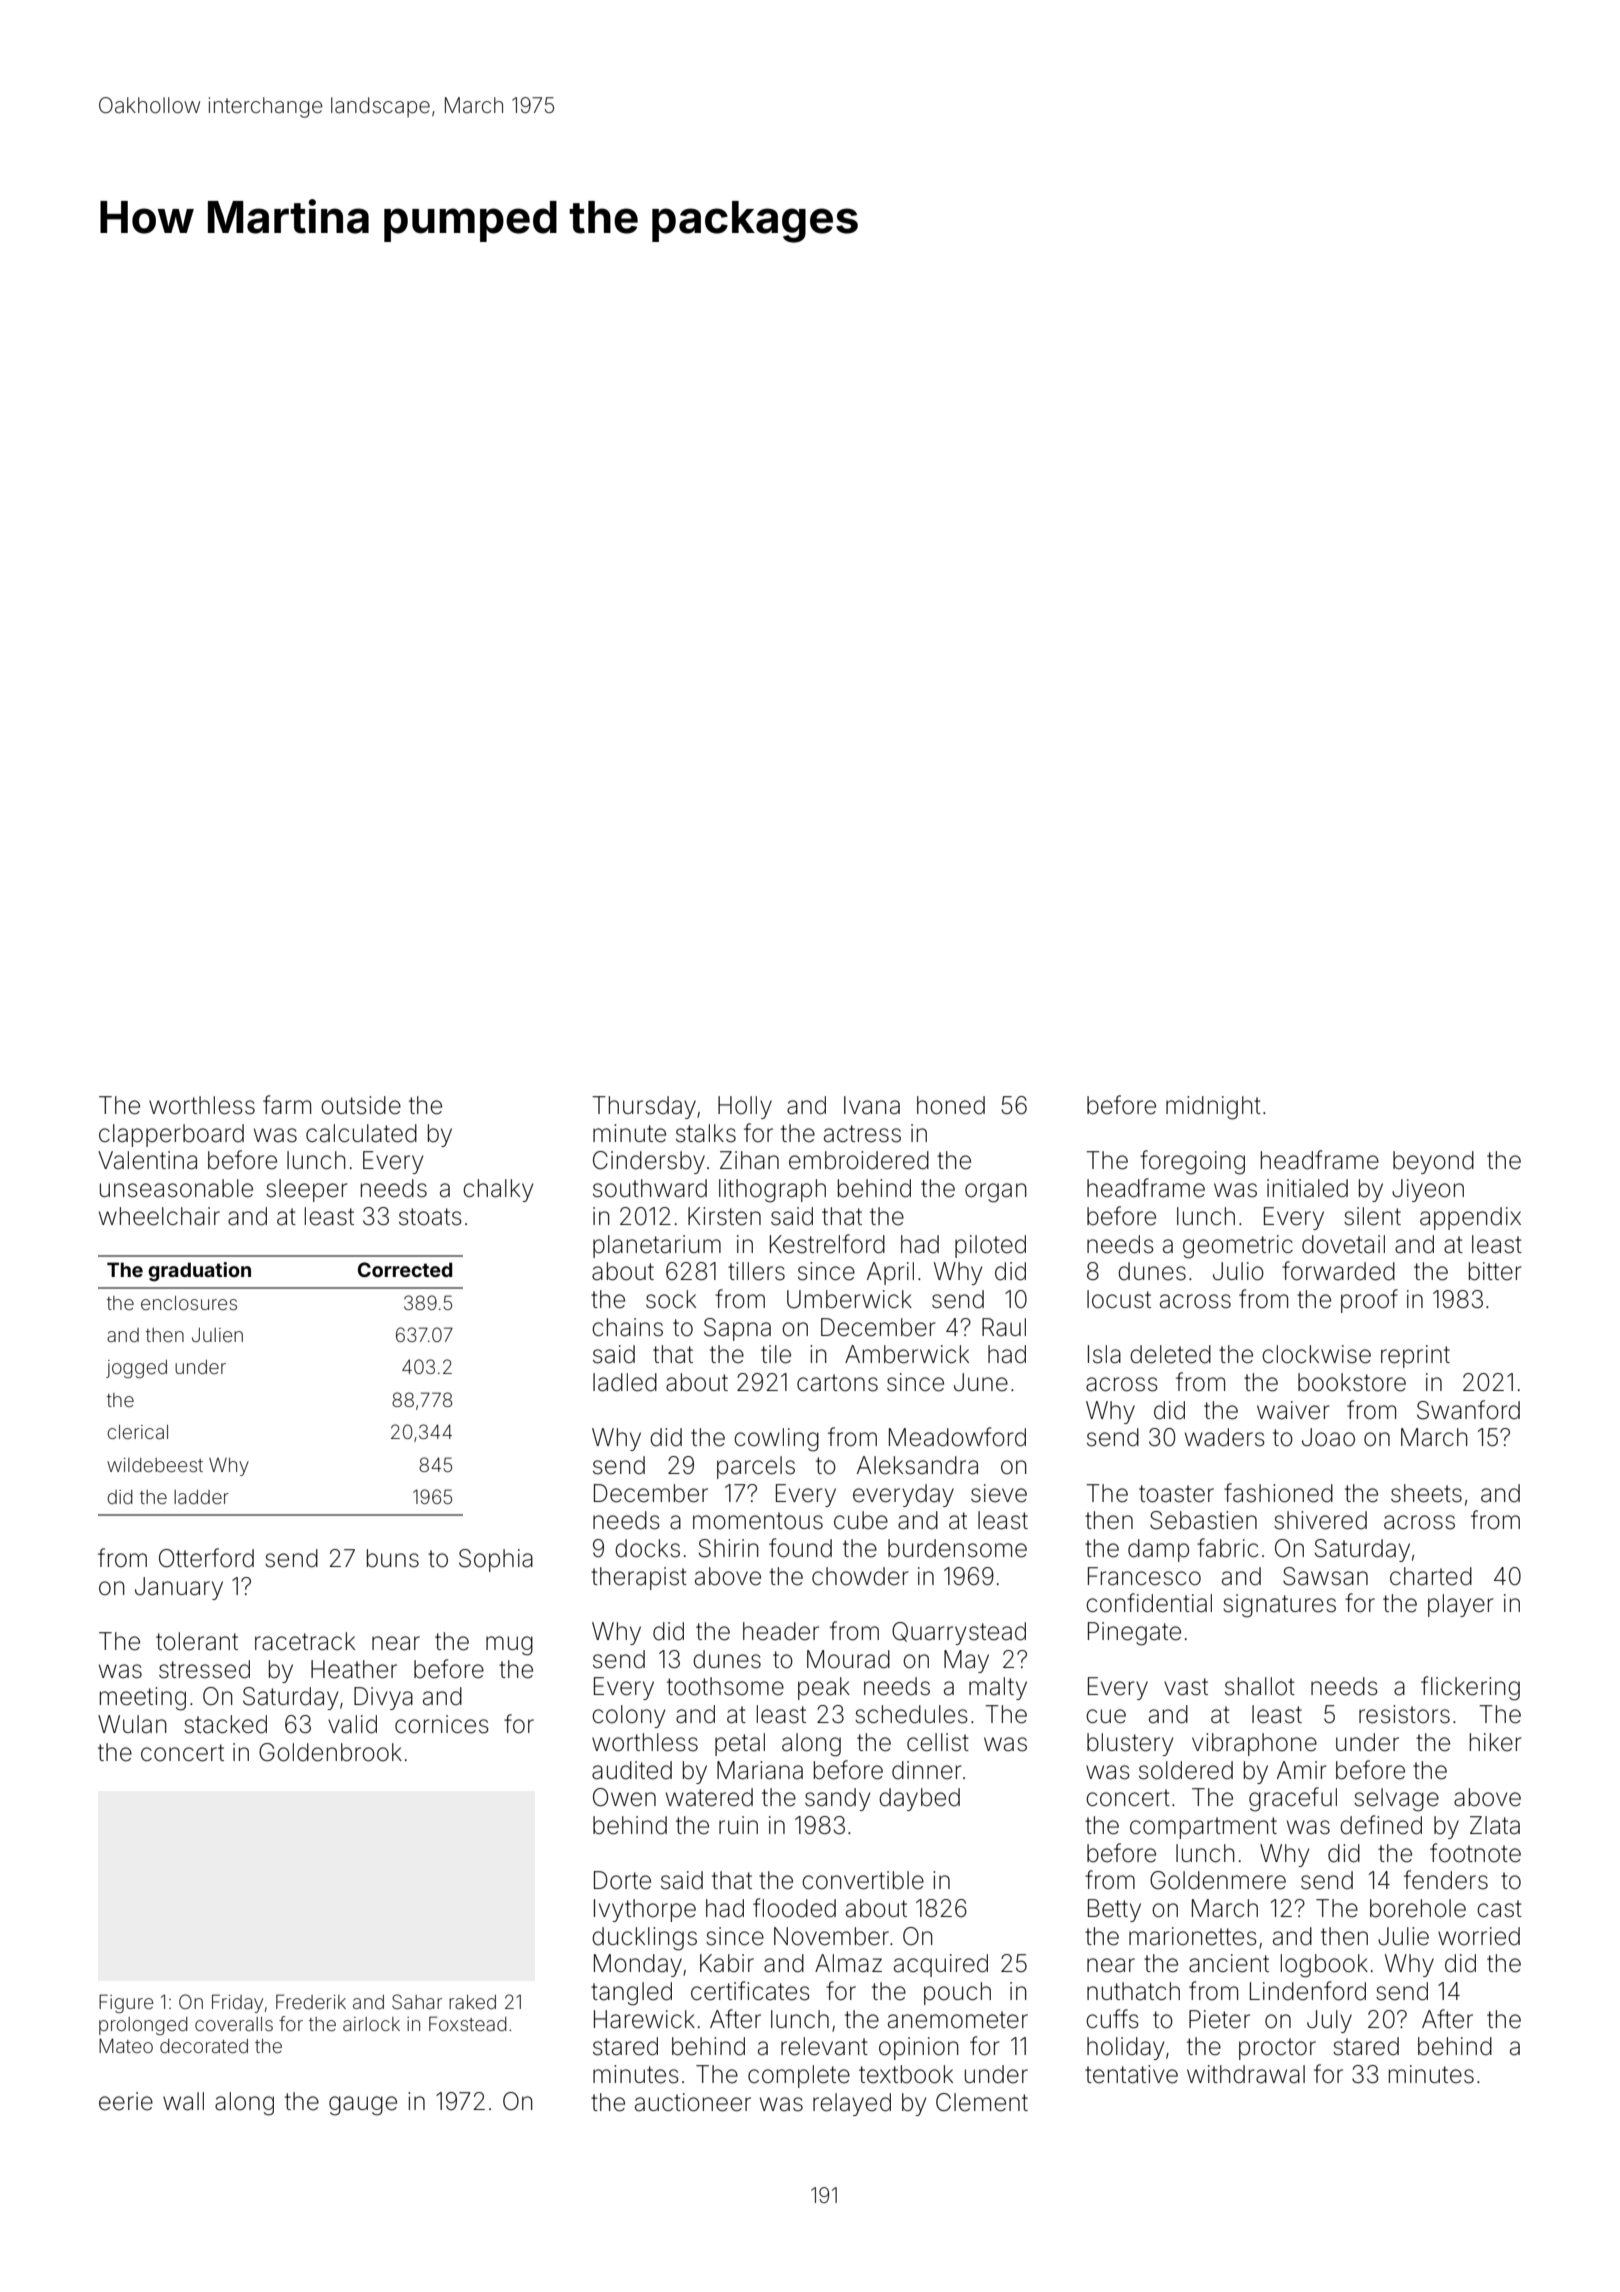 The height and width of the screenshot is (2292, 1620). Describe the element at coordinates (1468, 1410) in the screenshot. I see `Swanford` at that location.
